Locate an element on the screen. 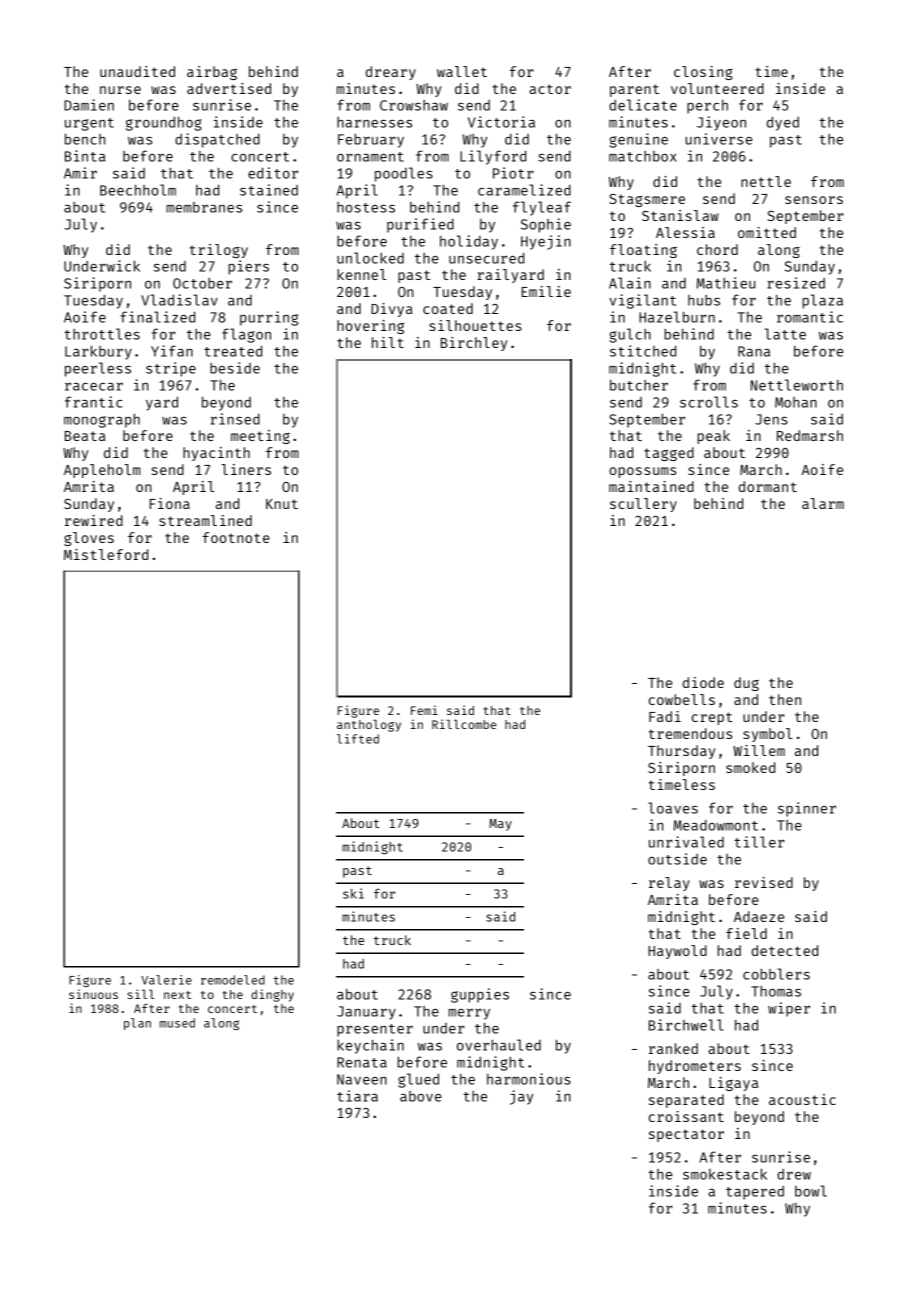 The height and width of the screenshot is (1316, 908). May is located at coordinates (500, 825).
